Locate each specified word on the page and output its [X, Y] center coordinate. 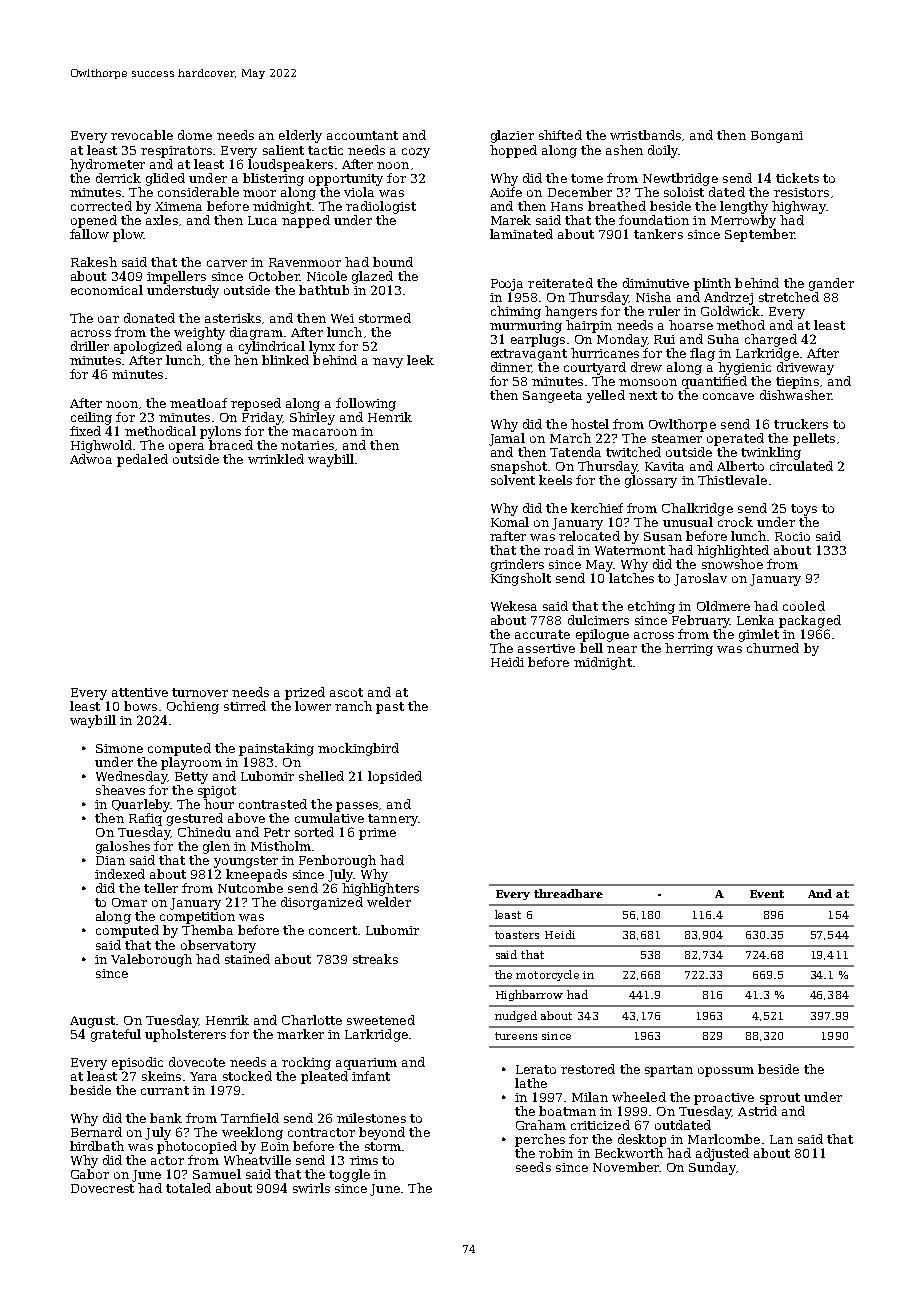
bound [393, 262]
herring [689, 649]
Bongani [777, 137]
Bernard [96, 1132]
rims [364, 1160]
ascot [346, 692]
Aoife [506, 192]
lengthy [744, 207]
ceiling [91, 418]
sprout [780, 1099]
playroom [191, 763]
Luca [262, 220]
